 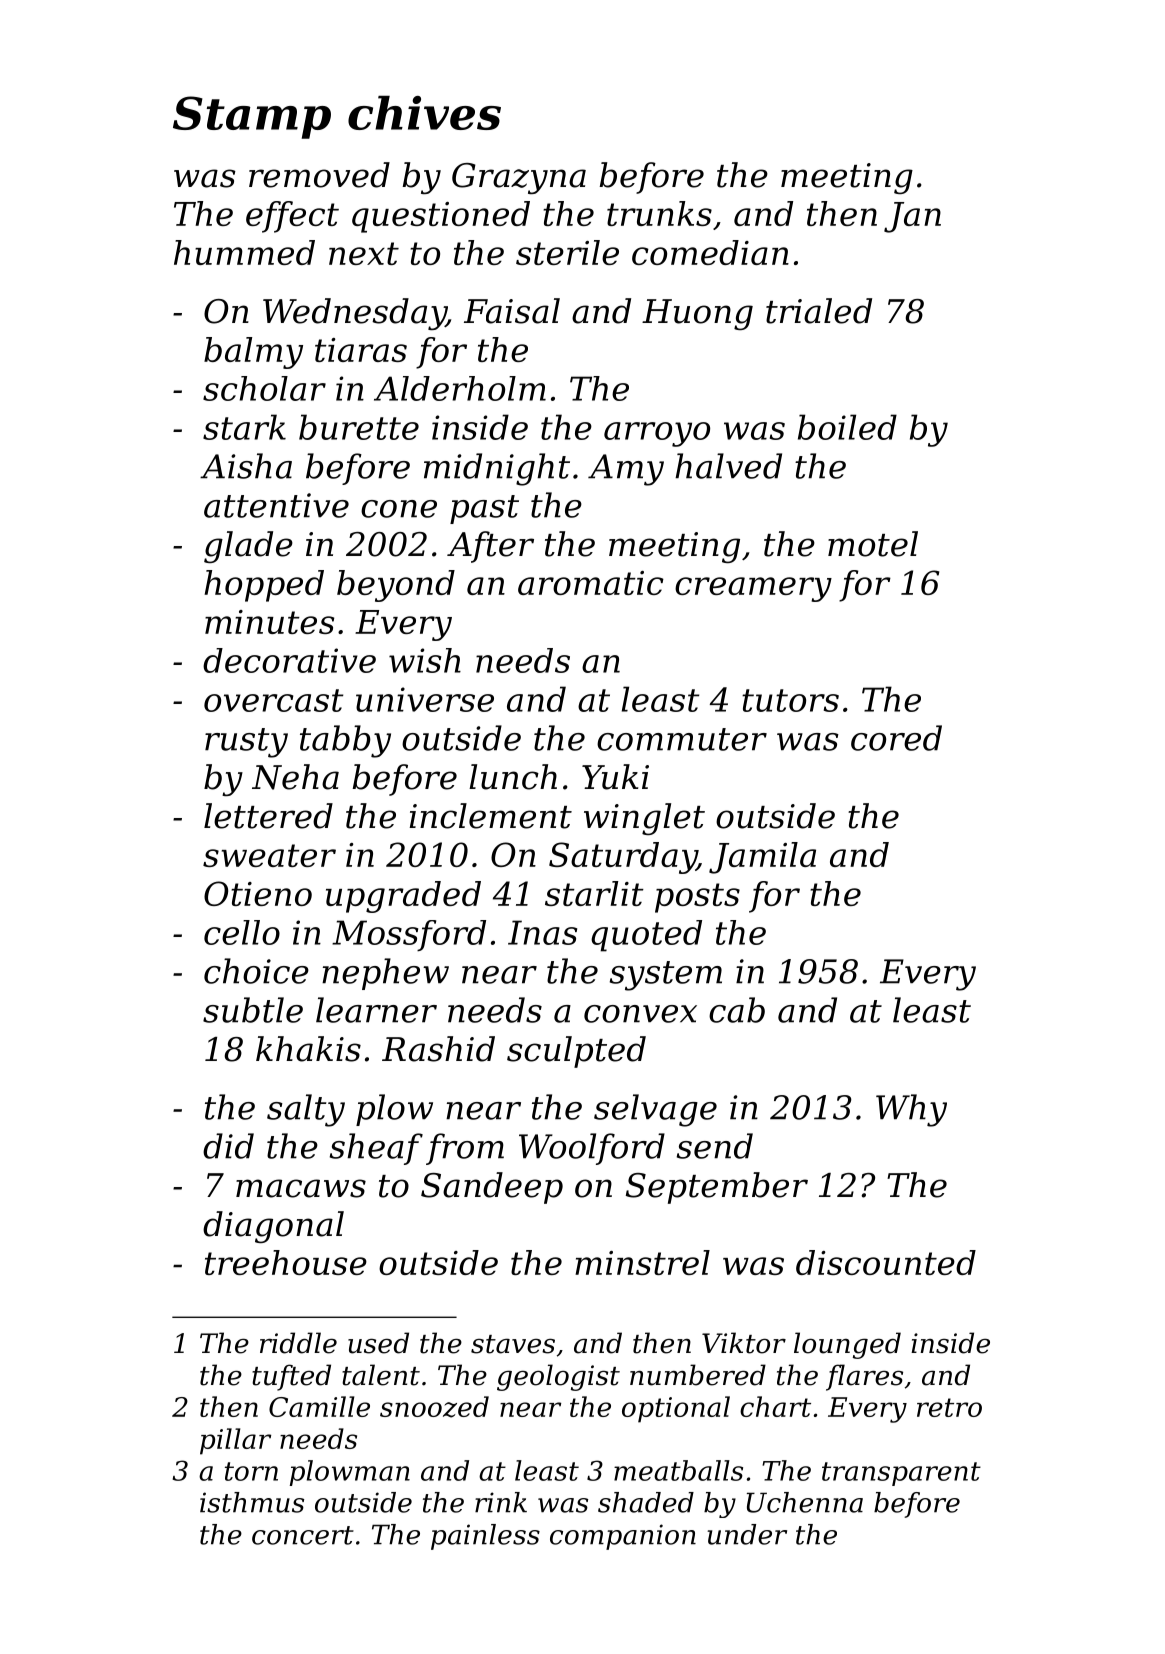 What do you see at coordinates (591, 583) in the screenshot?
I see `aromatic` at bounding box center [591, 583].
